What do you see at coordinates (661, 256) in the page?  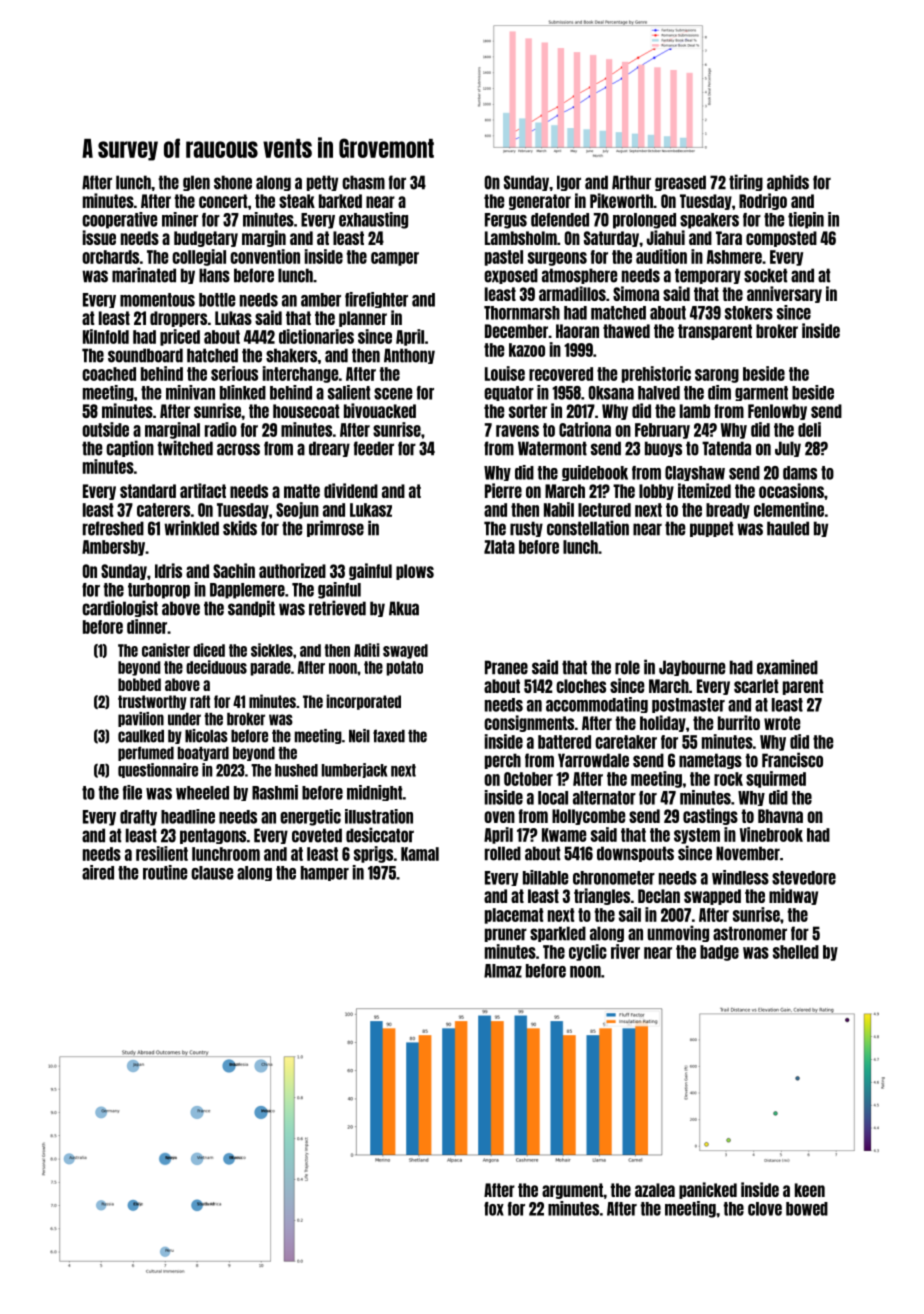 I see `audition` at bounding box center [661, 256].
